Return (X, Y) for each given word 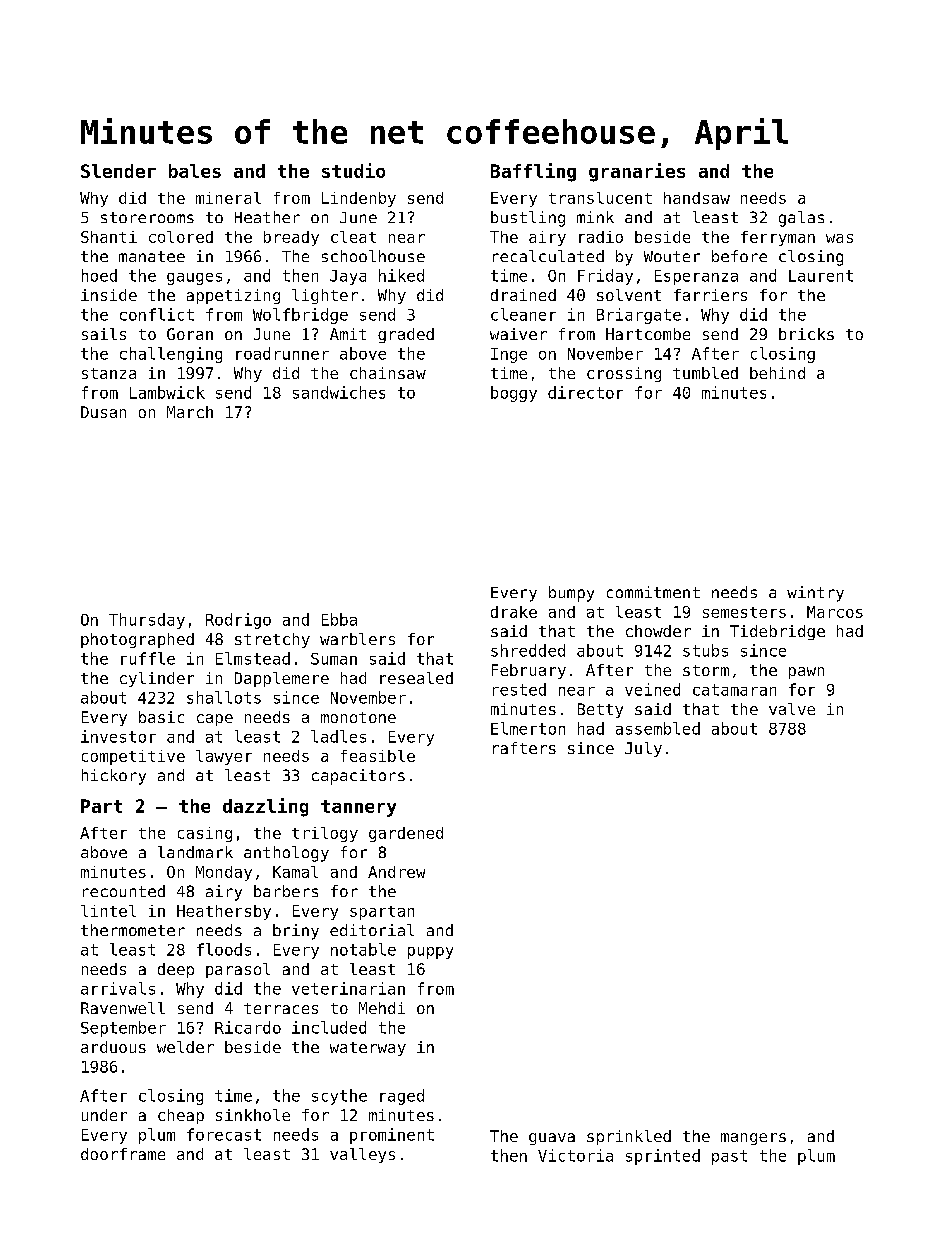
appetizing (233, 296)
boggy (514, 394)
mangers (753, 1139)
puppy (430, 953)
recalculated (548, 256)
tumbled (705, 373)
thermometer (133, 930)
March (190, 412)
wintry (815, 594)
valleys (362, 1155)
